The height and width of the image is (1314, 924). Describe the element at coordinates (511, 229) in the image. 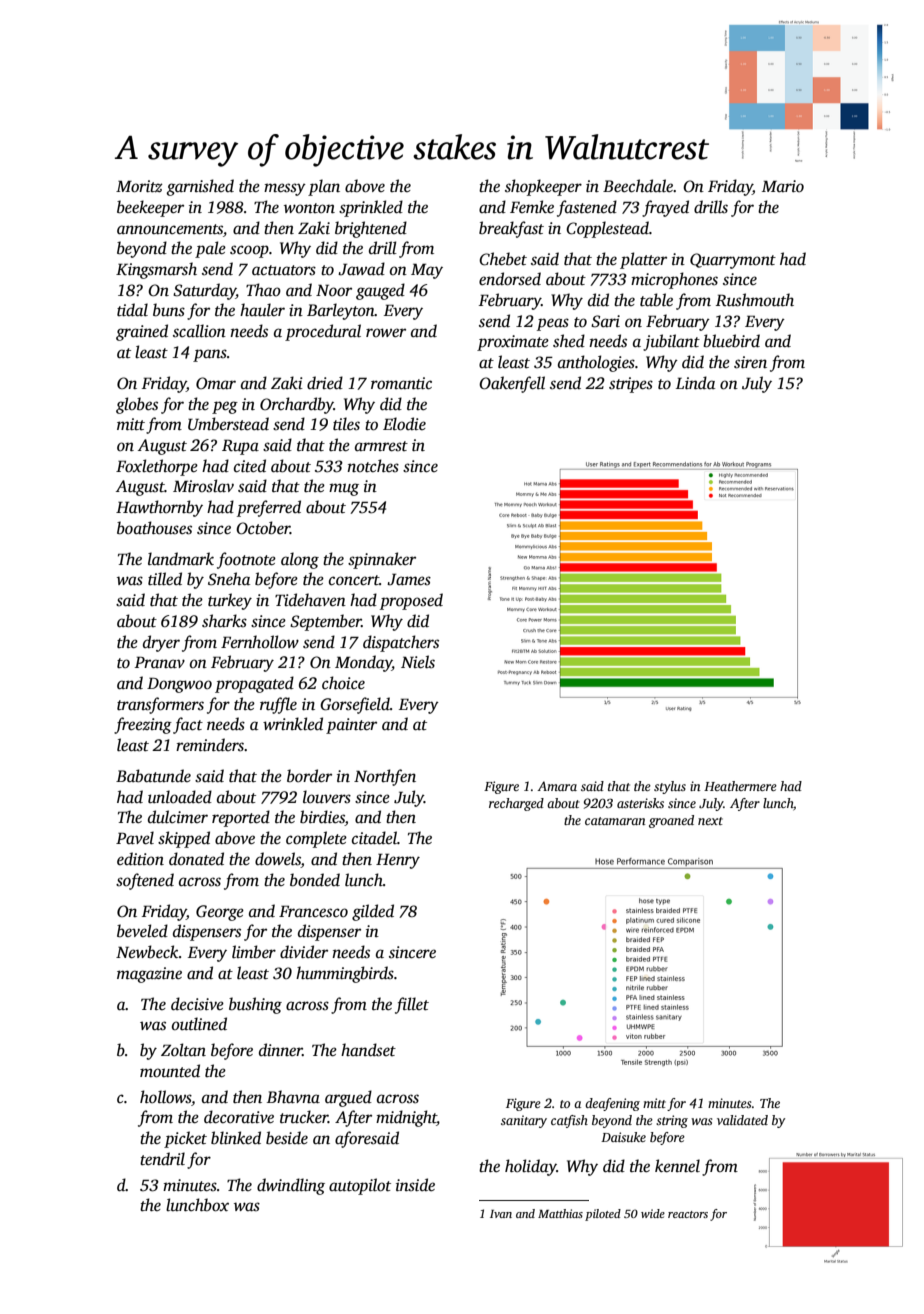

I see `breakfast` at that location.
